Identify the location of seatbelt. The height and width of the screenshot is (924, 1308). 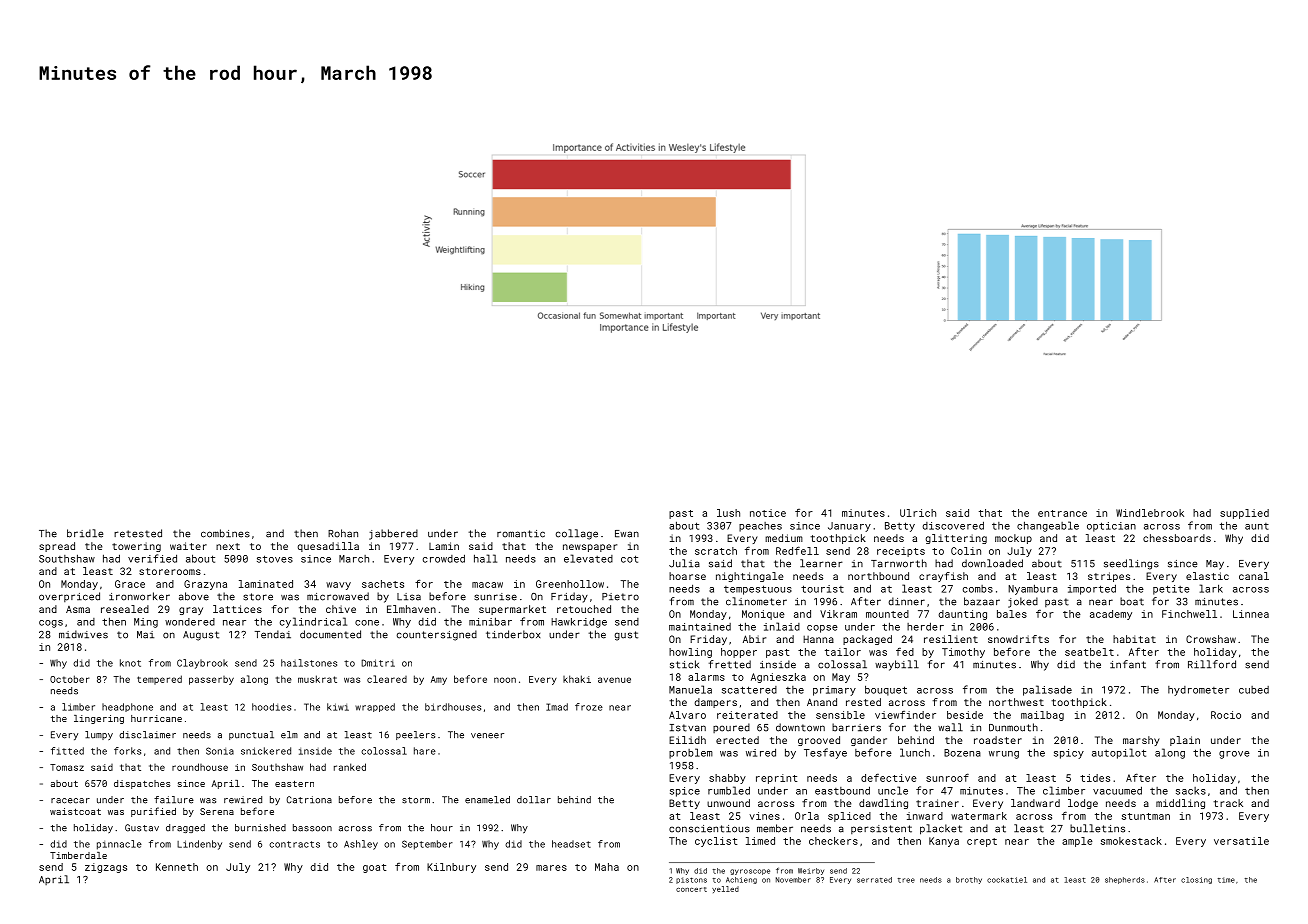
(1089, 652).
